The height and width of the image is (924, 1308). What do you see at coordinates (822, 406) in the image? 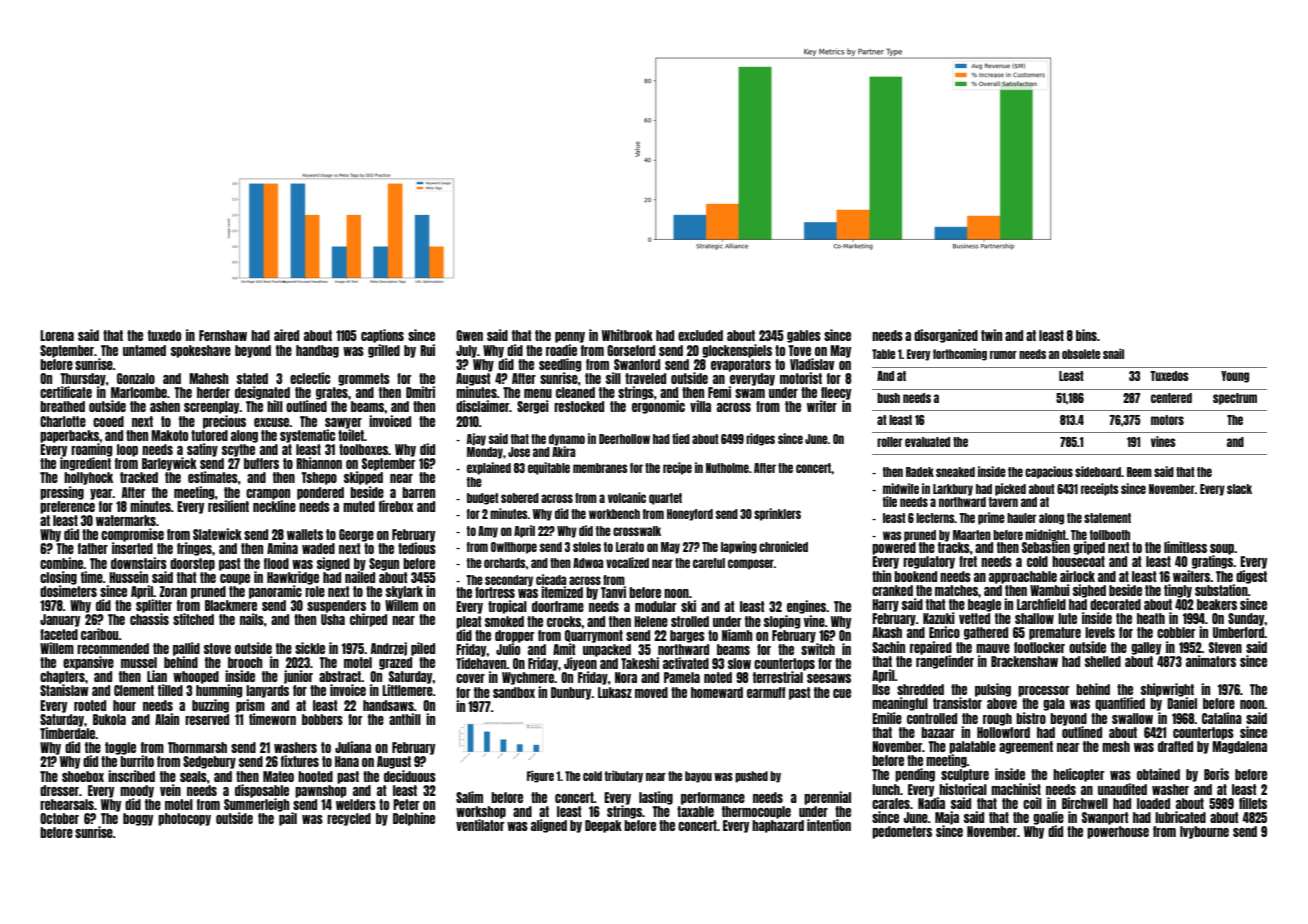
I see `writer` at bounding box center [822, 406].
